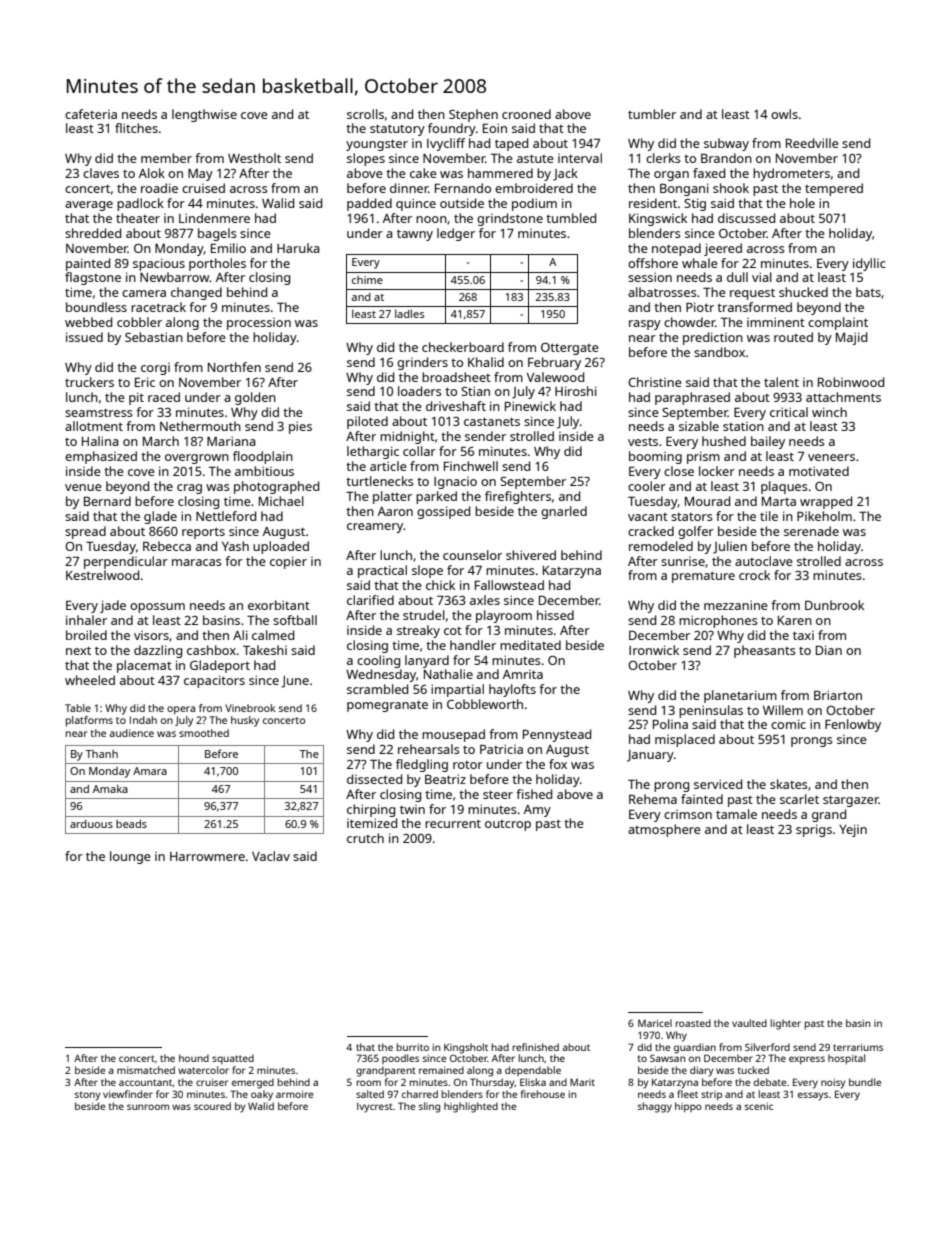 The height and width of the screenshot is (1233, 952). Describe the element at coordinates (518, 497) in the screenshot. I see `firefighters` at that location.
